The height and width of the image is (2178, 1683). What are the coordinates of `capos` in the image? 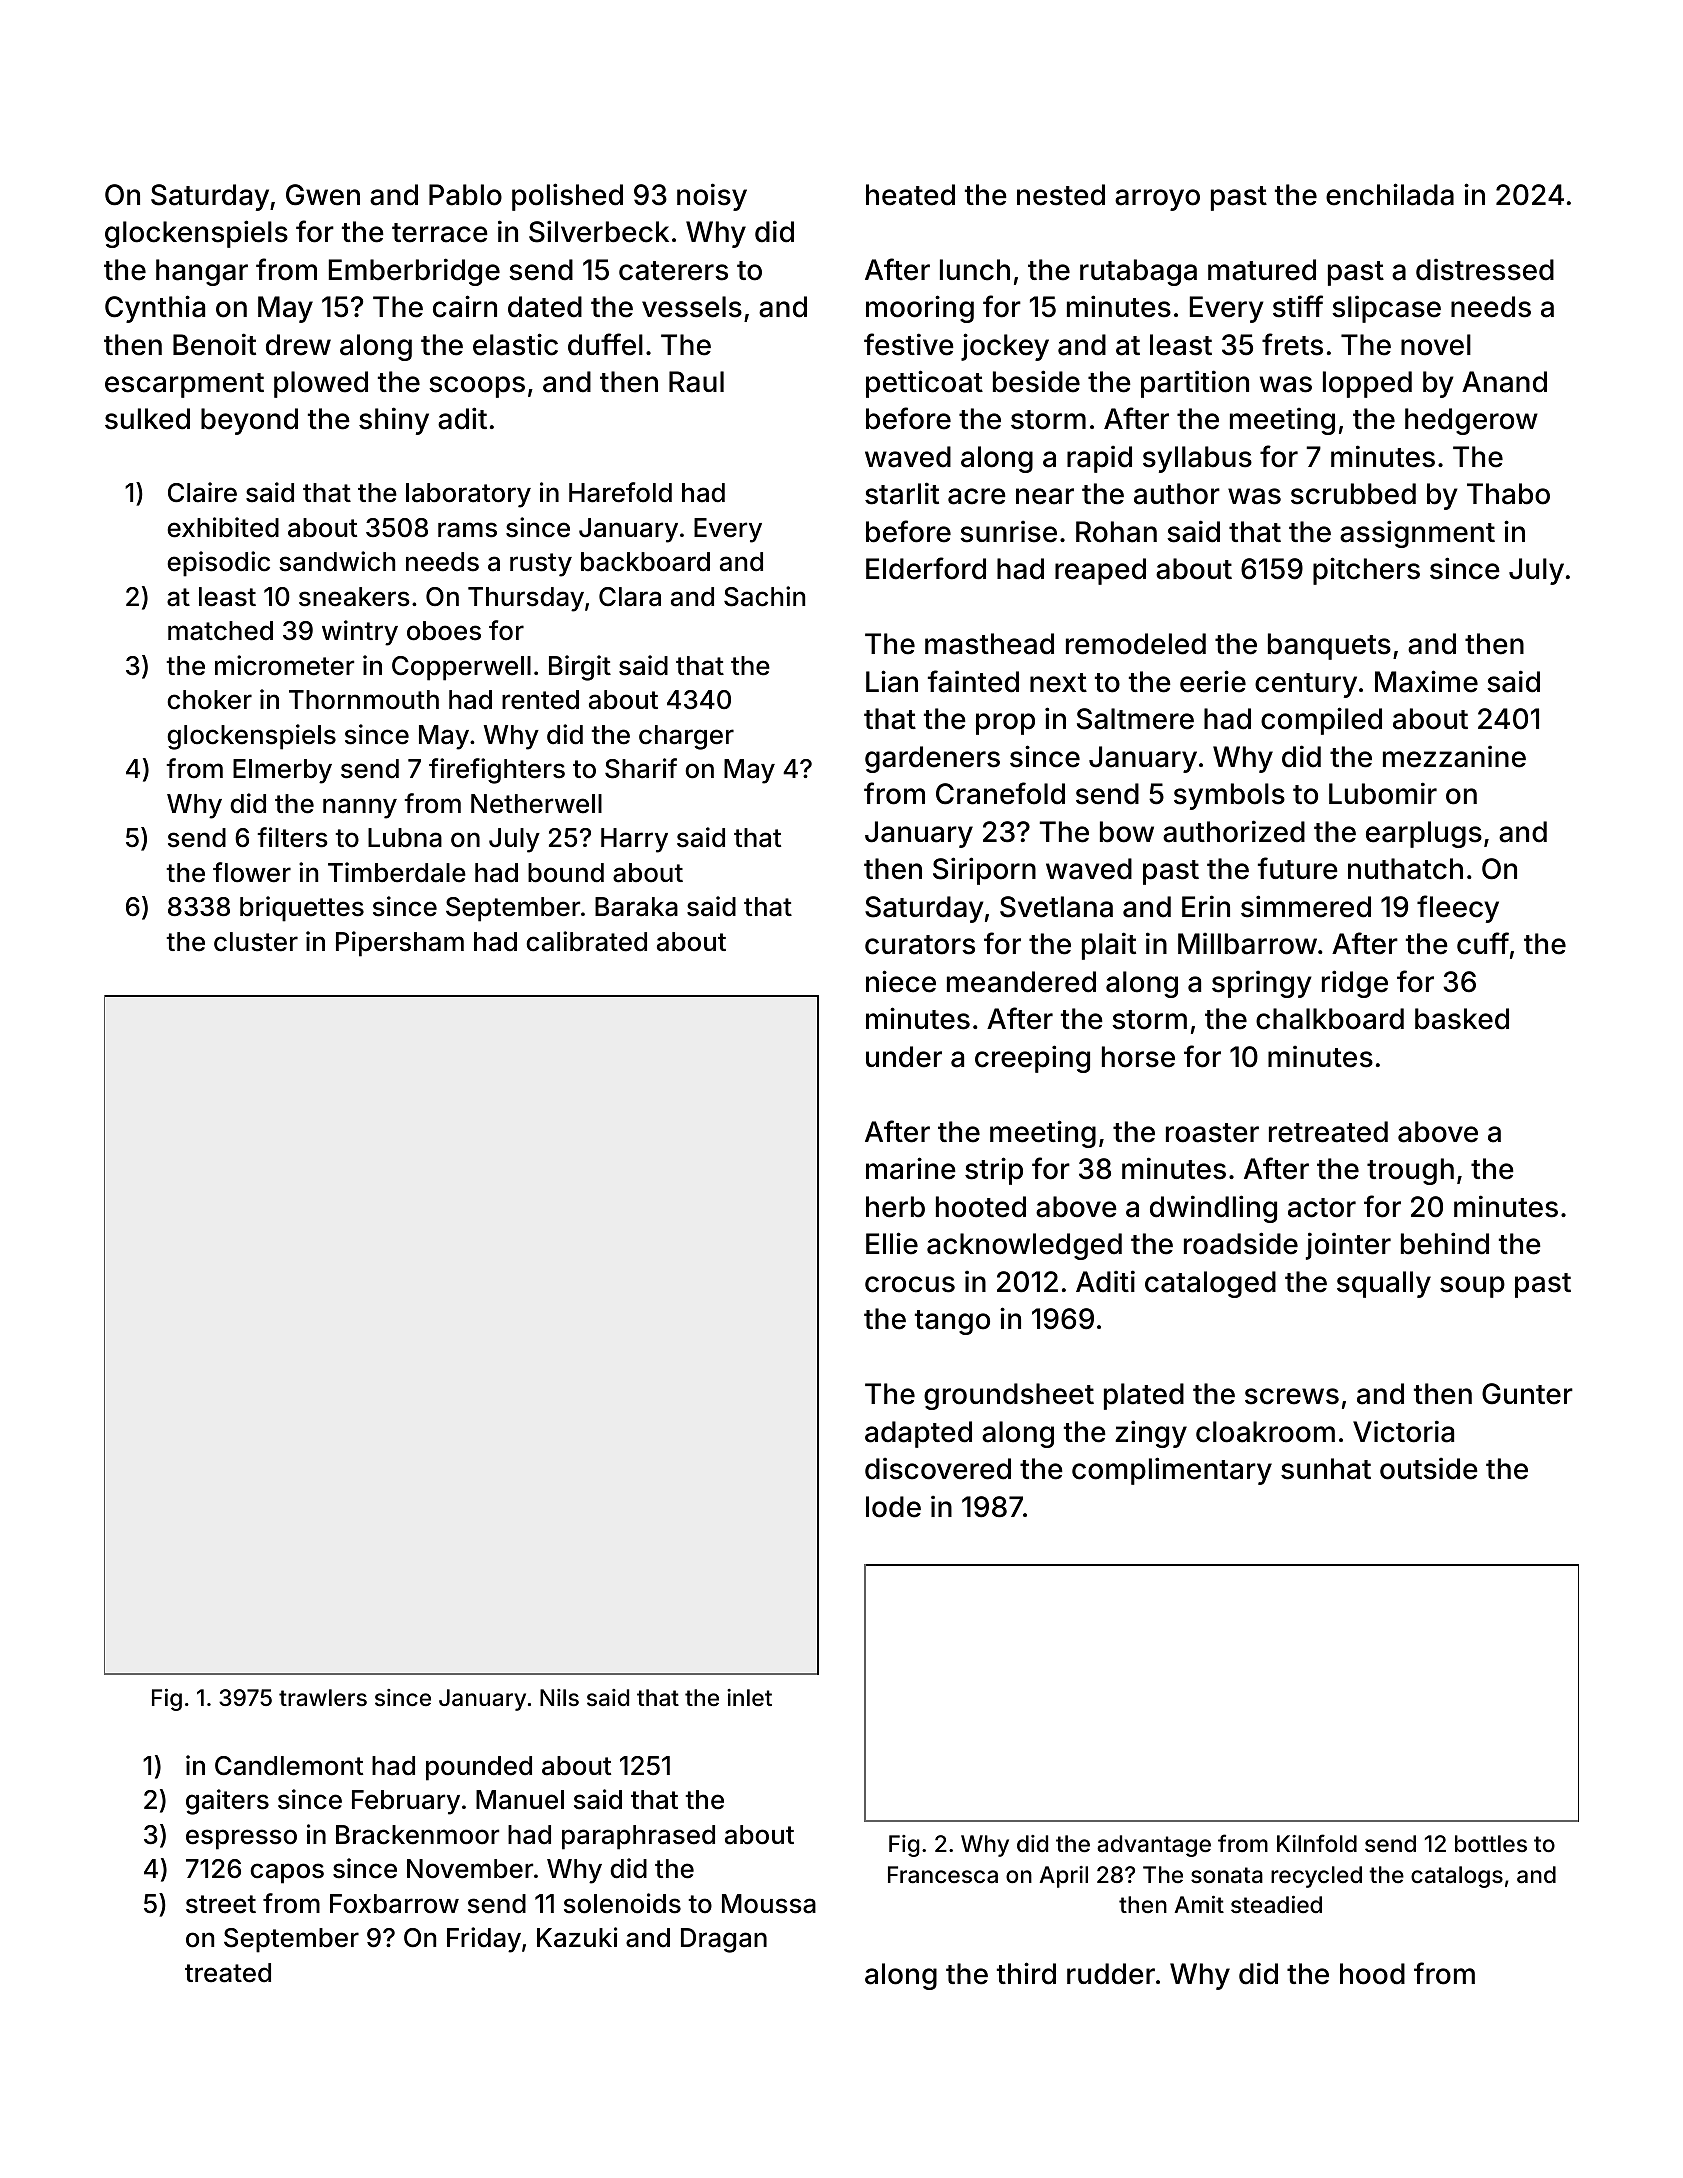 It's located at (287, 1873).
